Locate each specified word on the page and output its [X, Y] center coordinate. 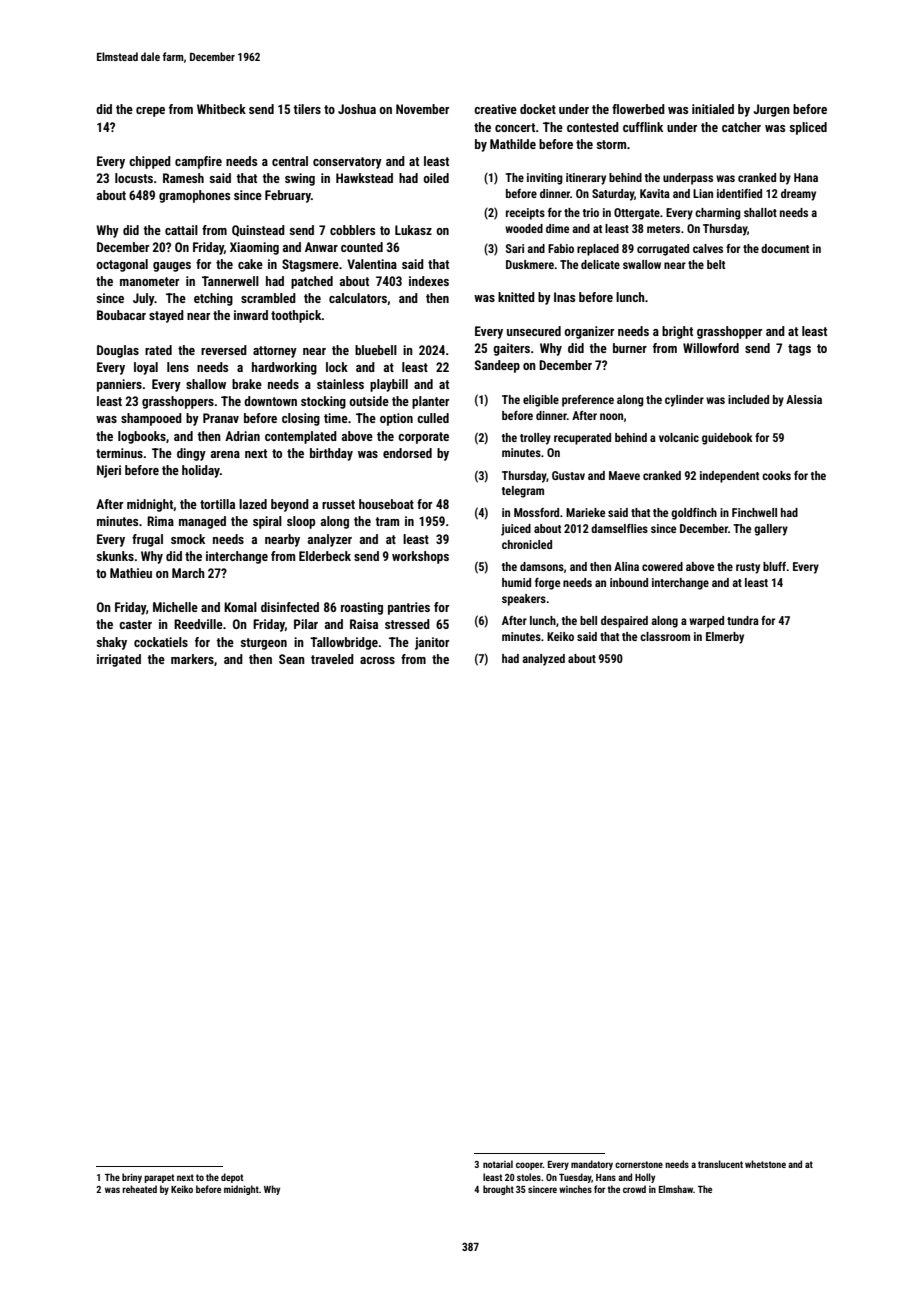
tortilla [217, 504]
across [377, 660]
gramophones [194, 196]
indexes [429, 281]
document [785, 248]
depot [232, 1178]
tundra [743, 620]
